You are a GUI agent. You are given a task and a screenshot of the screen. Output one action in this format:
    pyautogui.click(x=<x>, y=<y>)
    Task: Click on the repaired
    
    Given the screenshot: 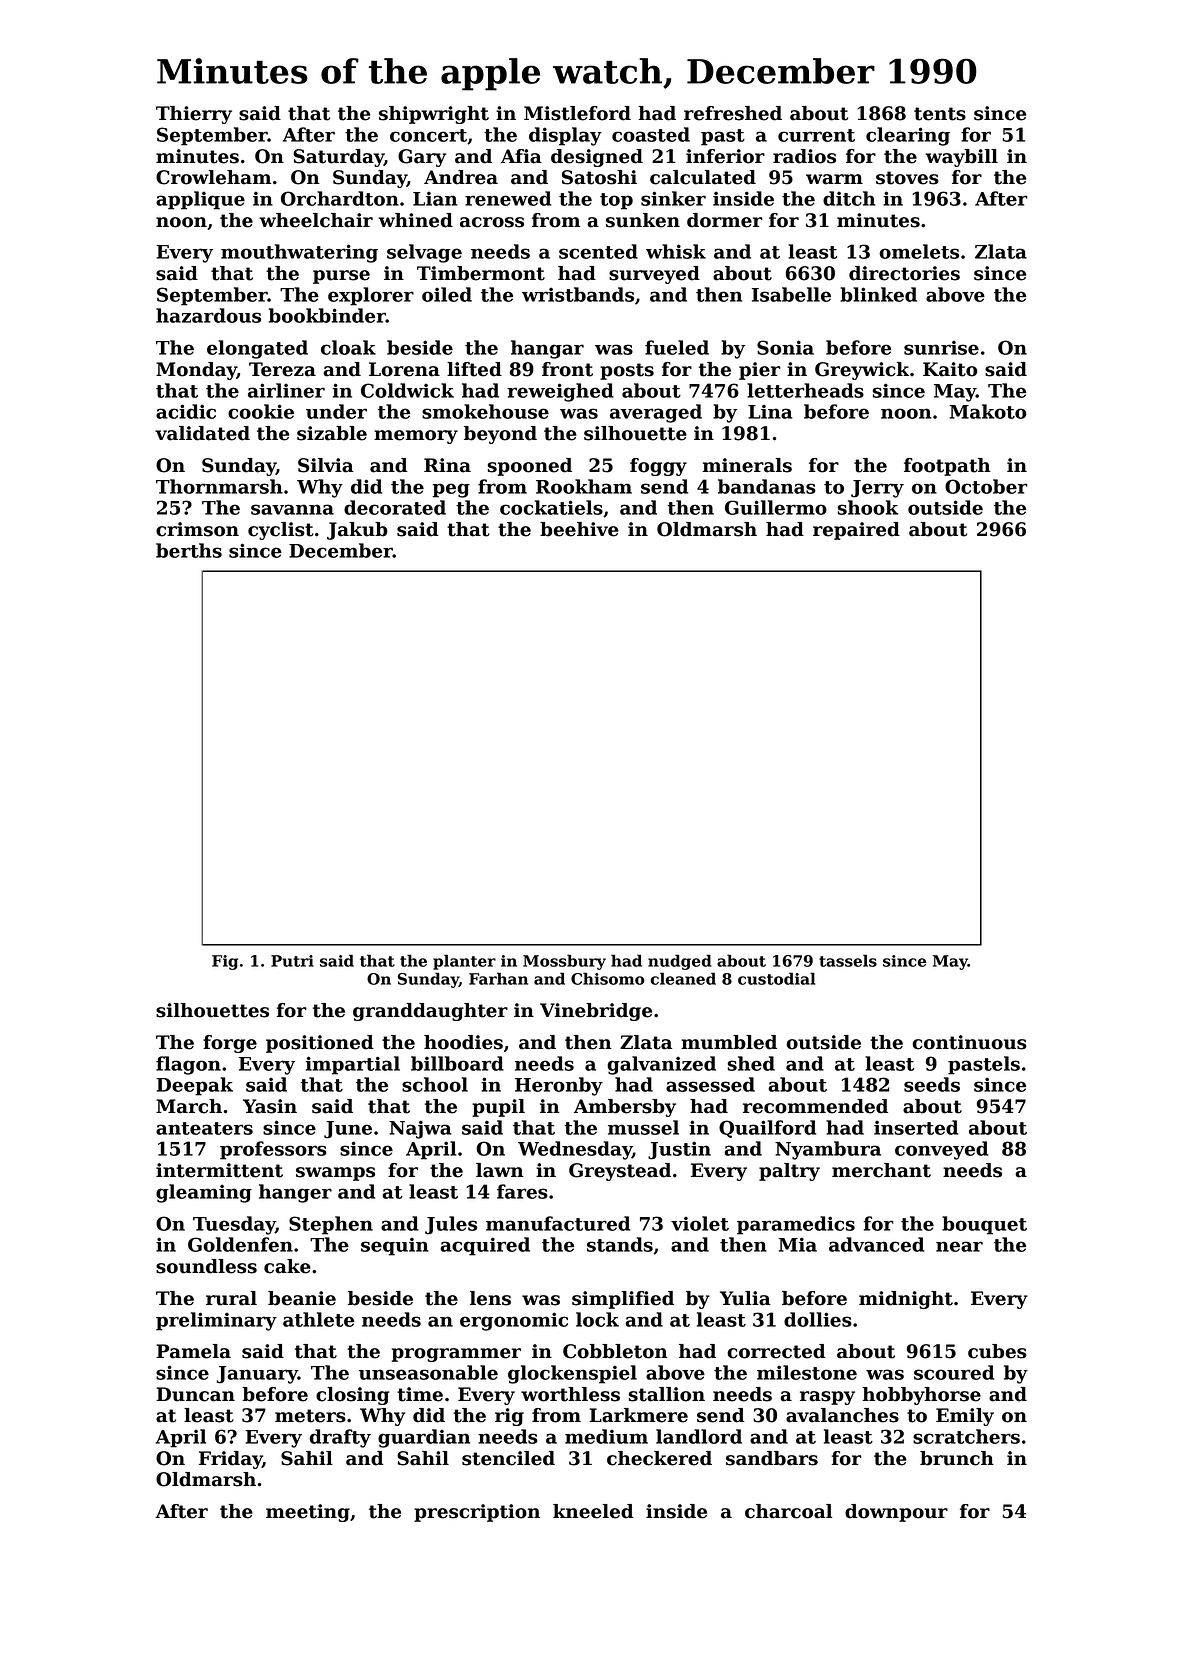 What is the action you would take?
    pyautogui.click(x=856, y=531)
